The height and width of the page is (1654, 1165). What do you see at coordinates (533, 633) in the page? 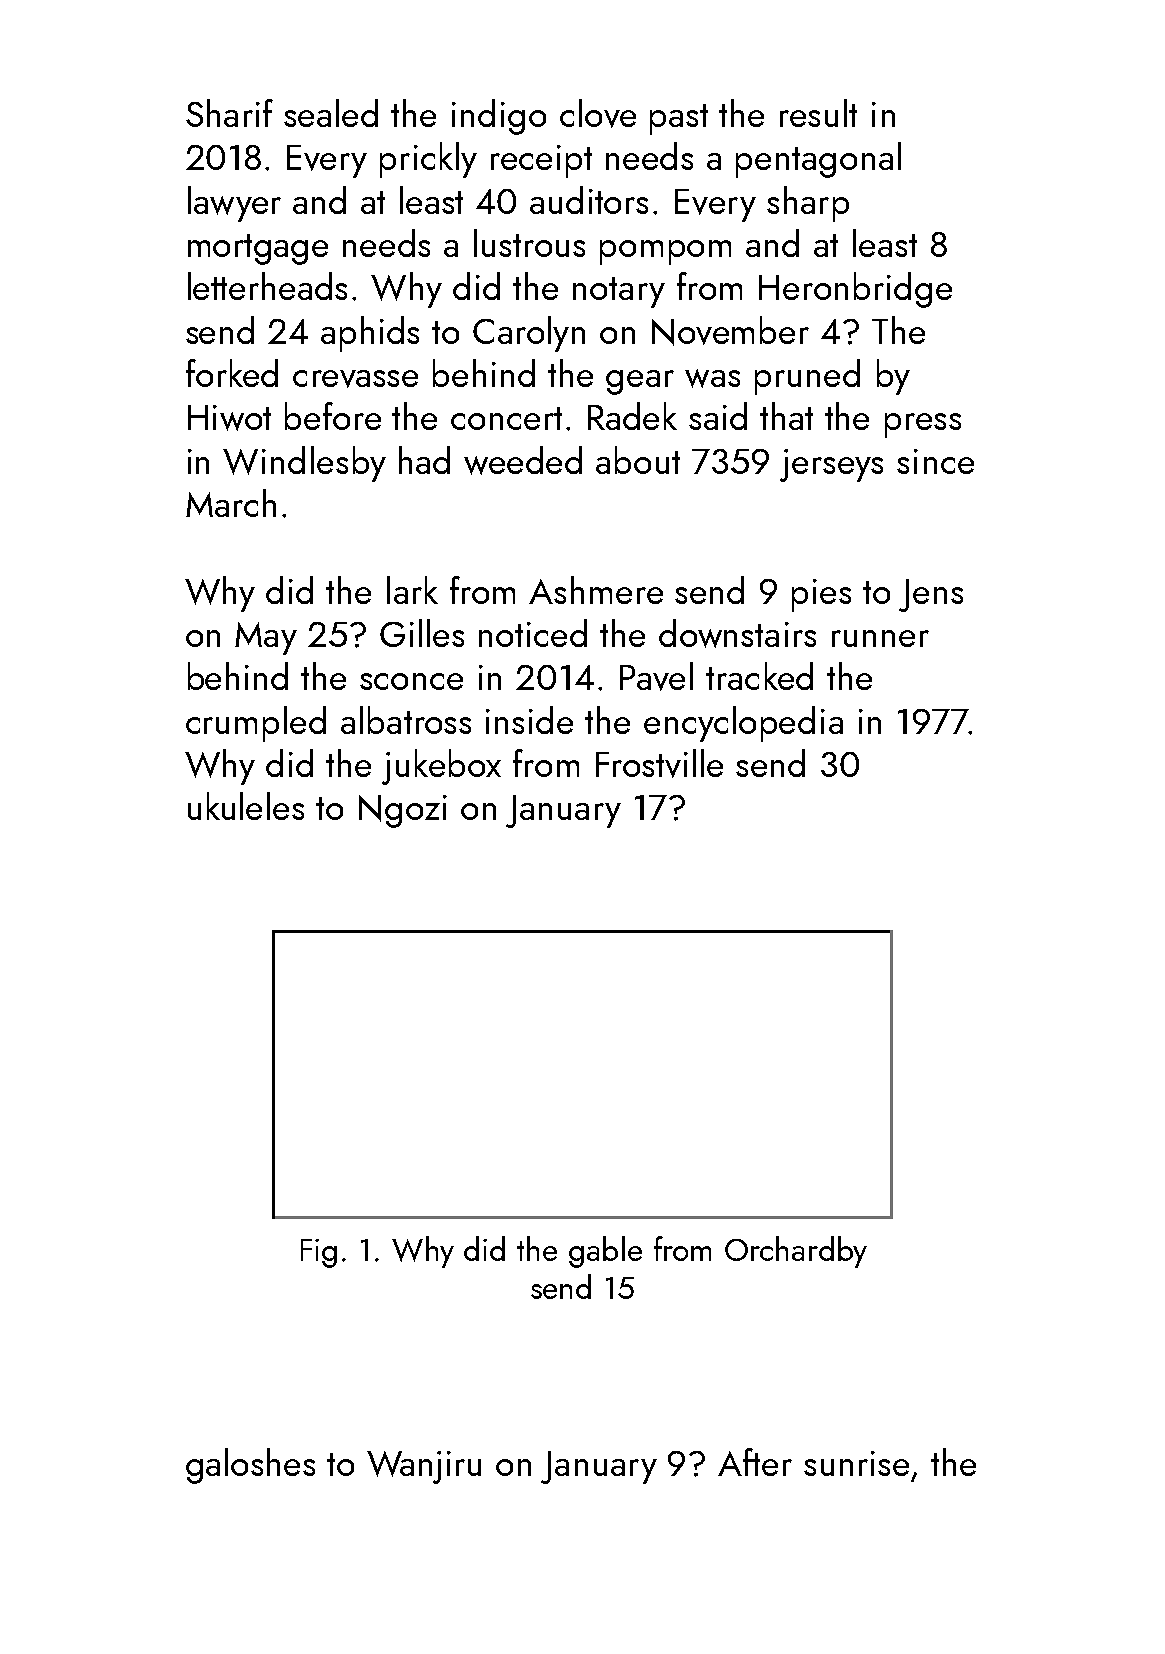
I see `noticed` at bounding box center [533, 633].
